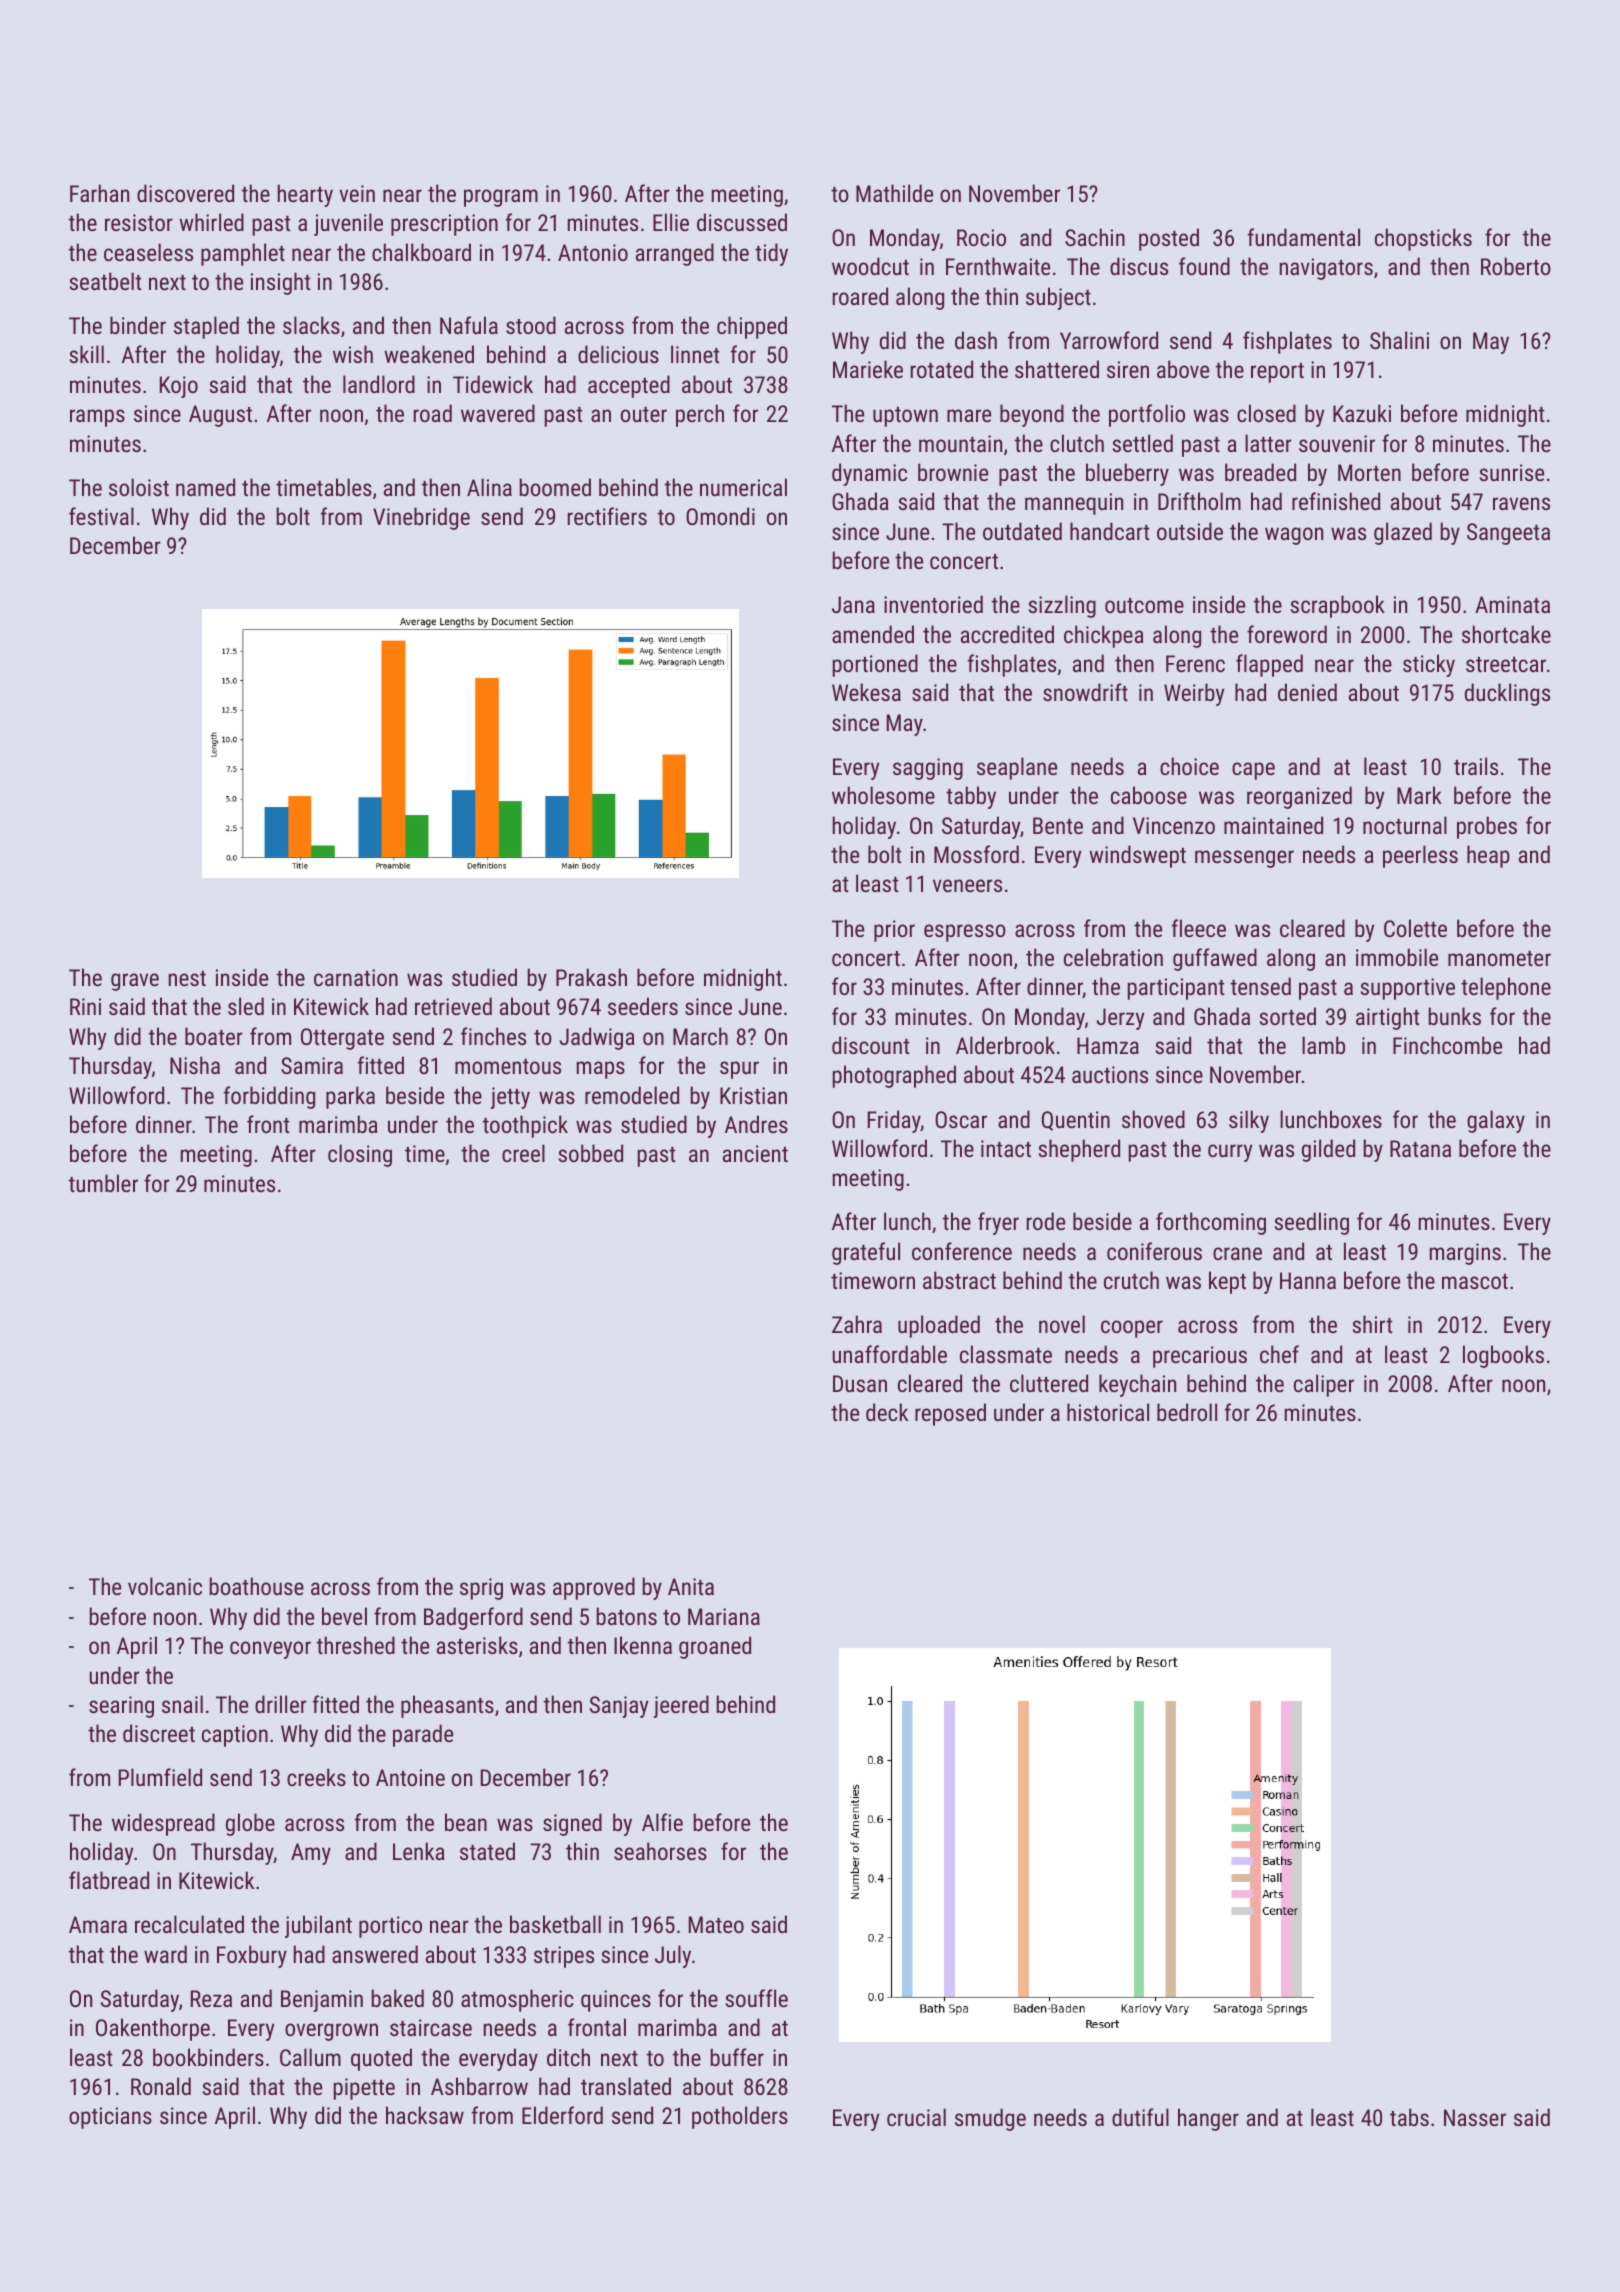 The height and width of the page is (2292, 1620). I want to click on Alfie, so click(662, 1822).
